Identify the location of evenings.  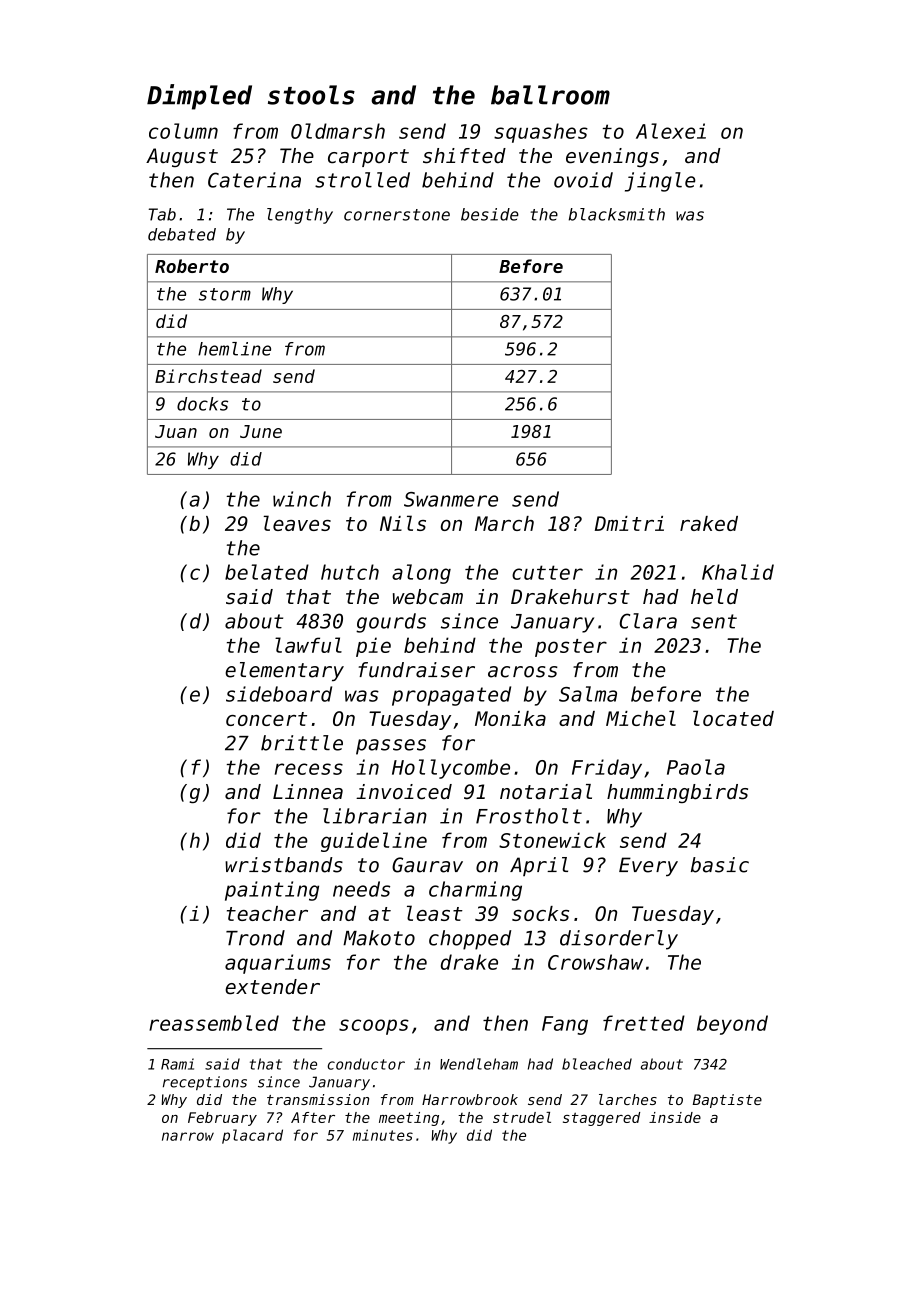
(612, 157).
